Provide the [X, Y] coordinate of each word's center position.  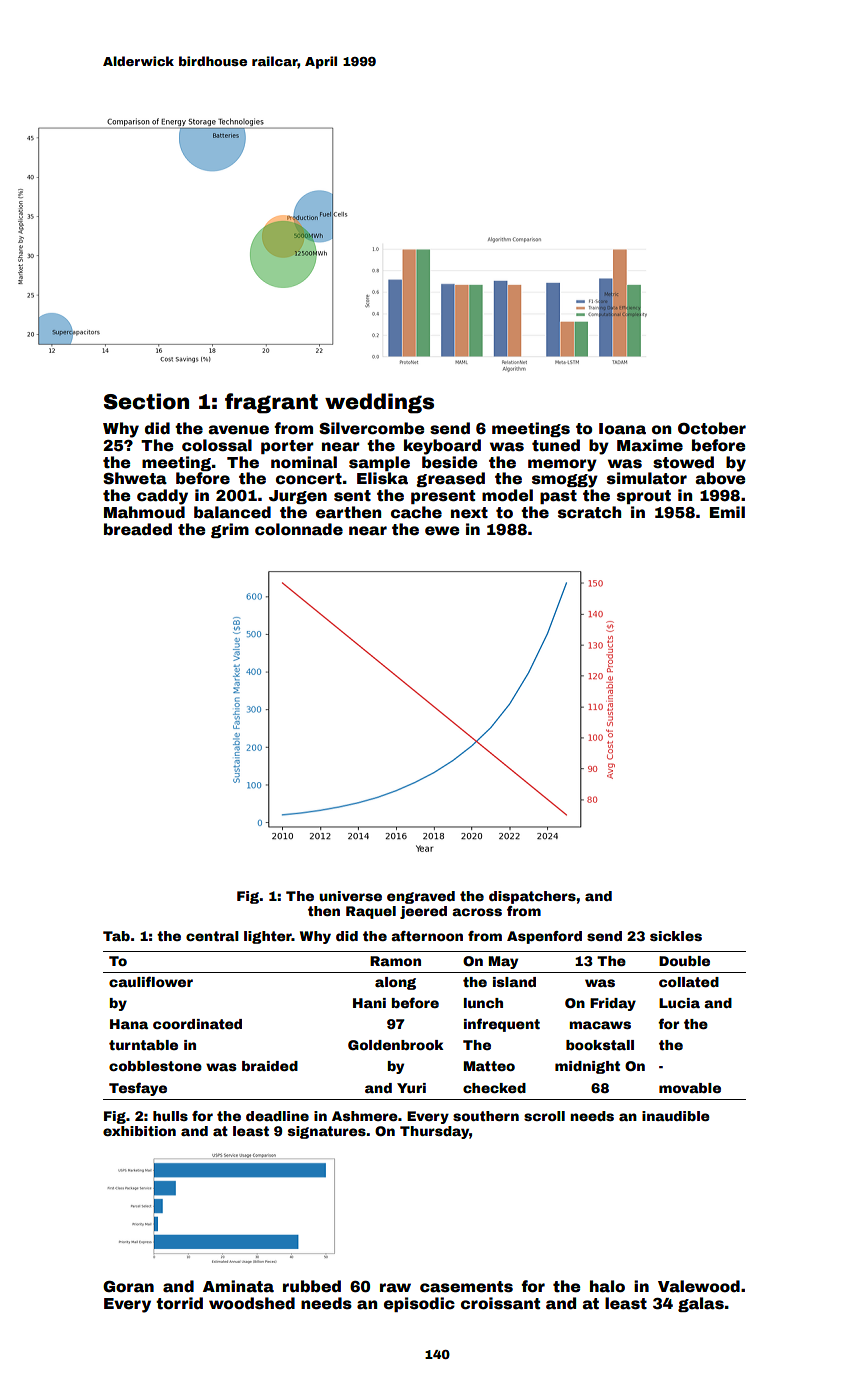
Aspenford [544, 937]
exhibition [139, 1131]
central [212, 936]
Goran [128, 1287]
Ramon [395, 961]
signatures [327, 1132]
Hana [129, 1024]
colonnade [299, 529]
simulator [647, 478]
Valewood [699, 1286]
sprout [644, 497]
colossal [217, 445]
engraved [421, 897]
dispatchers [532, 897]
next [469, 513]
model [507, 495]
